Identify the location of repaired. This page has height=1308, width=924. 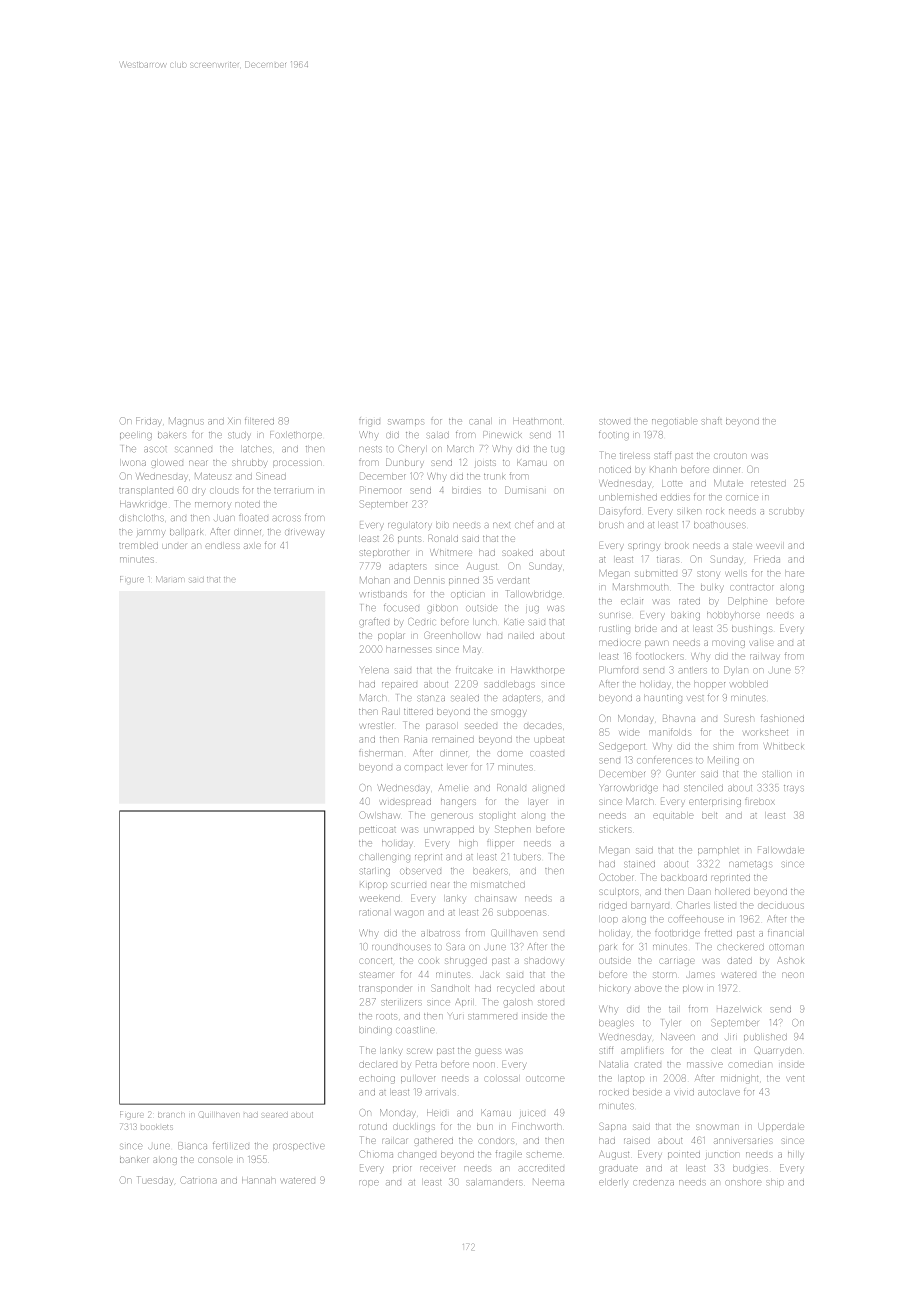
(399, 685).
